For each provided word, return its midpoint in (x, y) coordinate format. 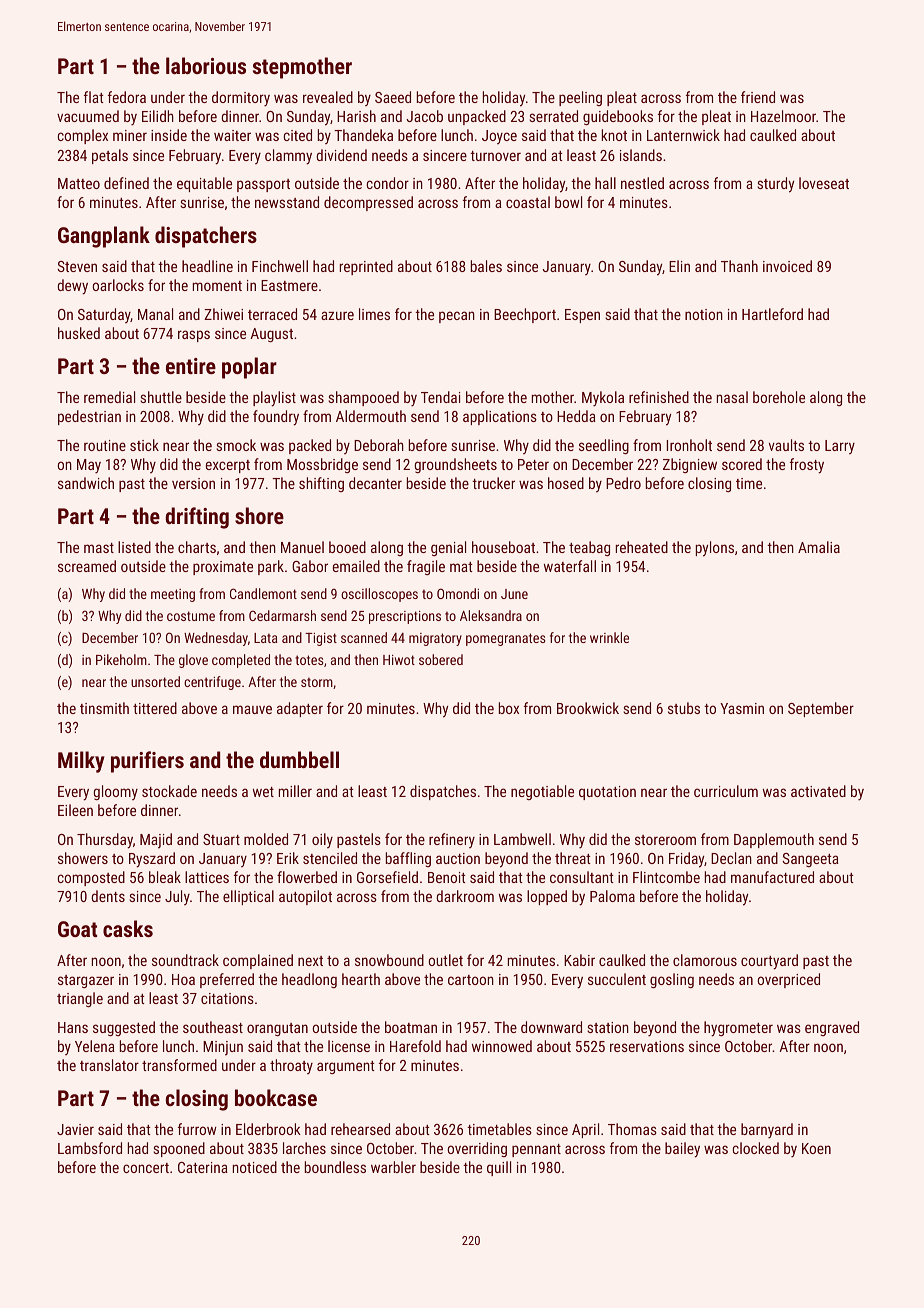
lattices (207, 877)
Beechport (525, 315)
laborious (206, 65)
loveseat (824, 183)
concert (146, 1168)
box (509, 708)
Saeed (393, 97)
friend (758, 97)
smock (236, 445)
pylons (715, 549)
